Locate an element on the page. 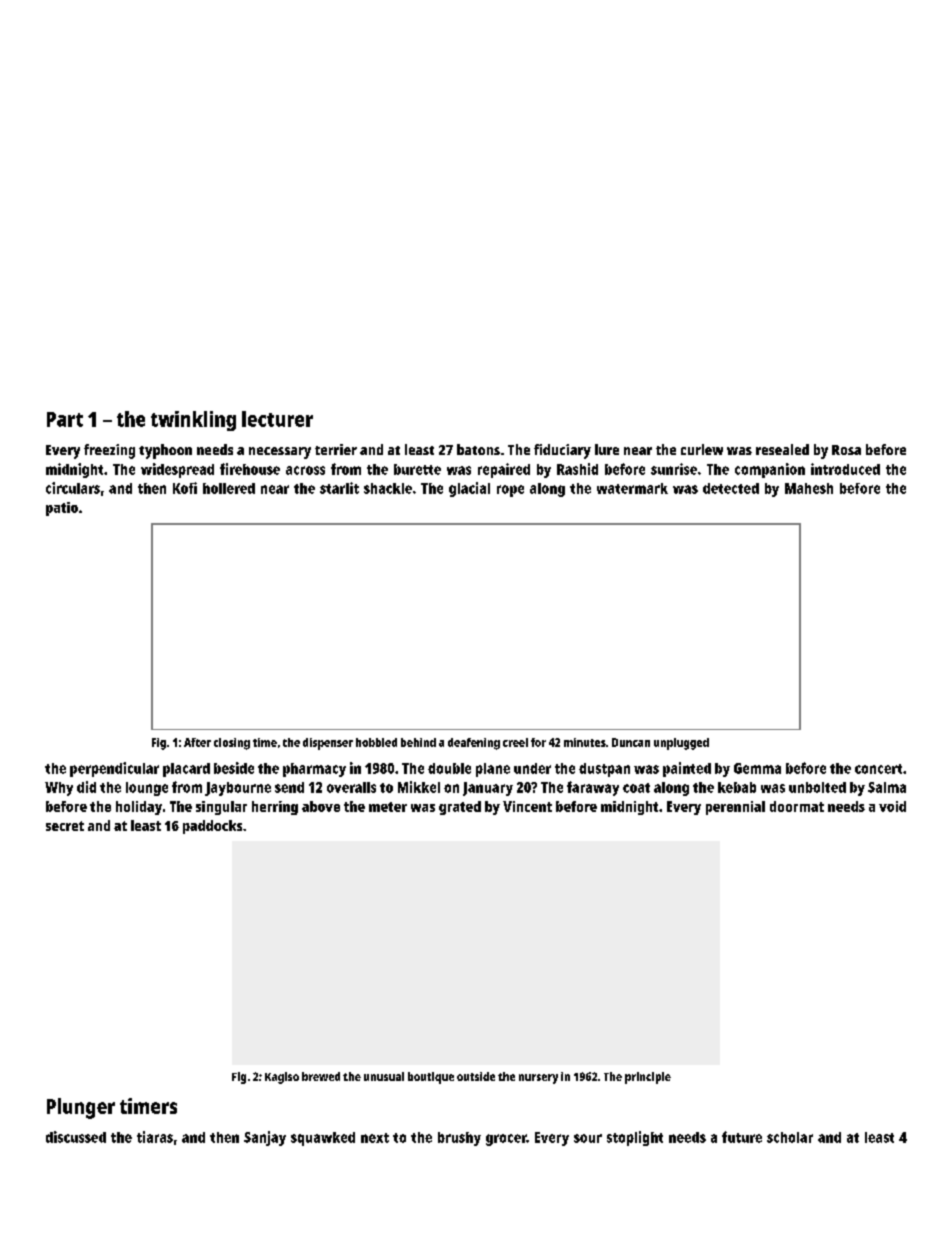 The height and width of the document is (1233, 952). unplugged is located at coordinates (681, 744).
